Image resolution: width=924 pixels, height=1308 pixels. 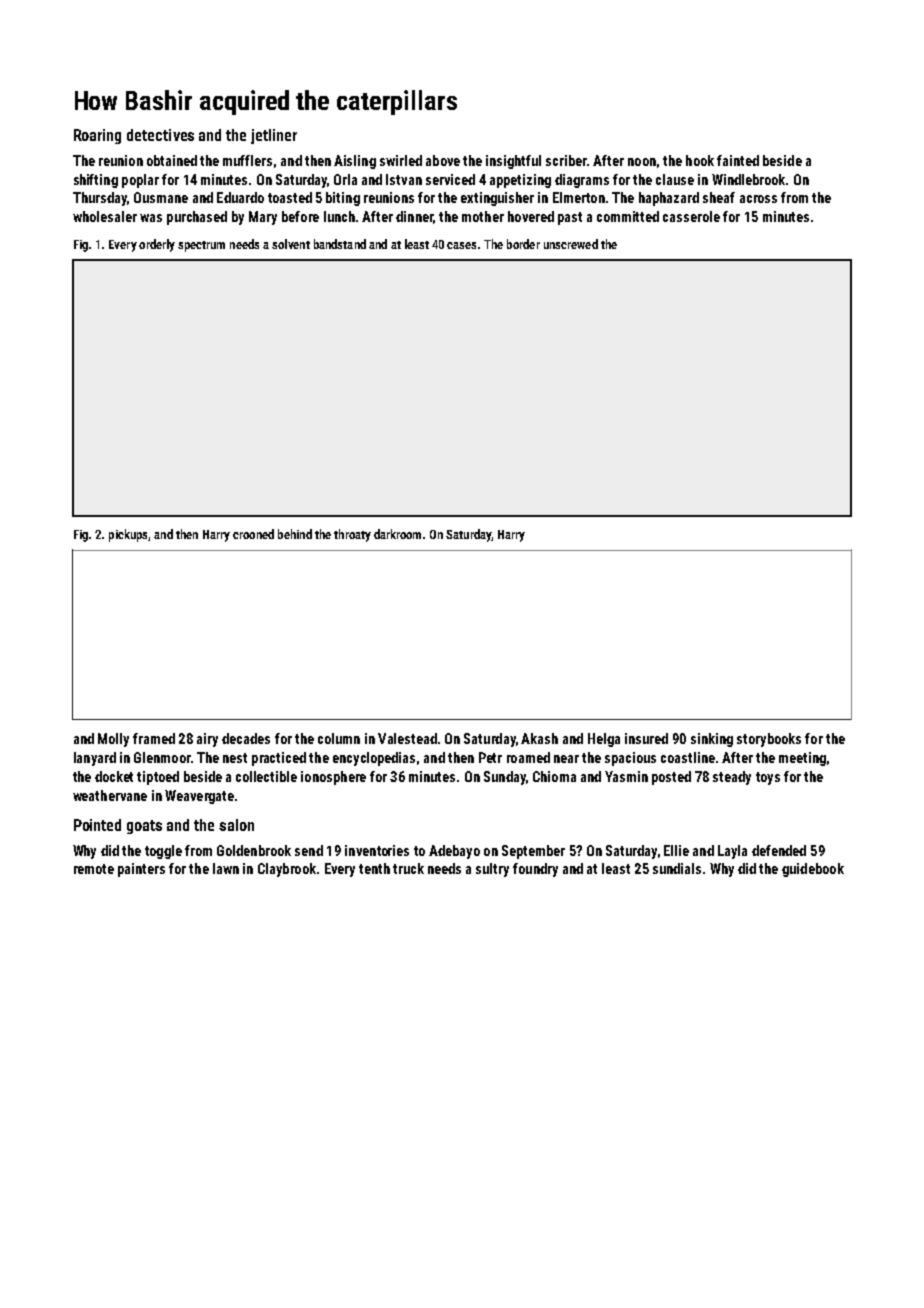 I want to click on casserole, so click(x=691, y=216).
